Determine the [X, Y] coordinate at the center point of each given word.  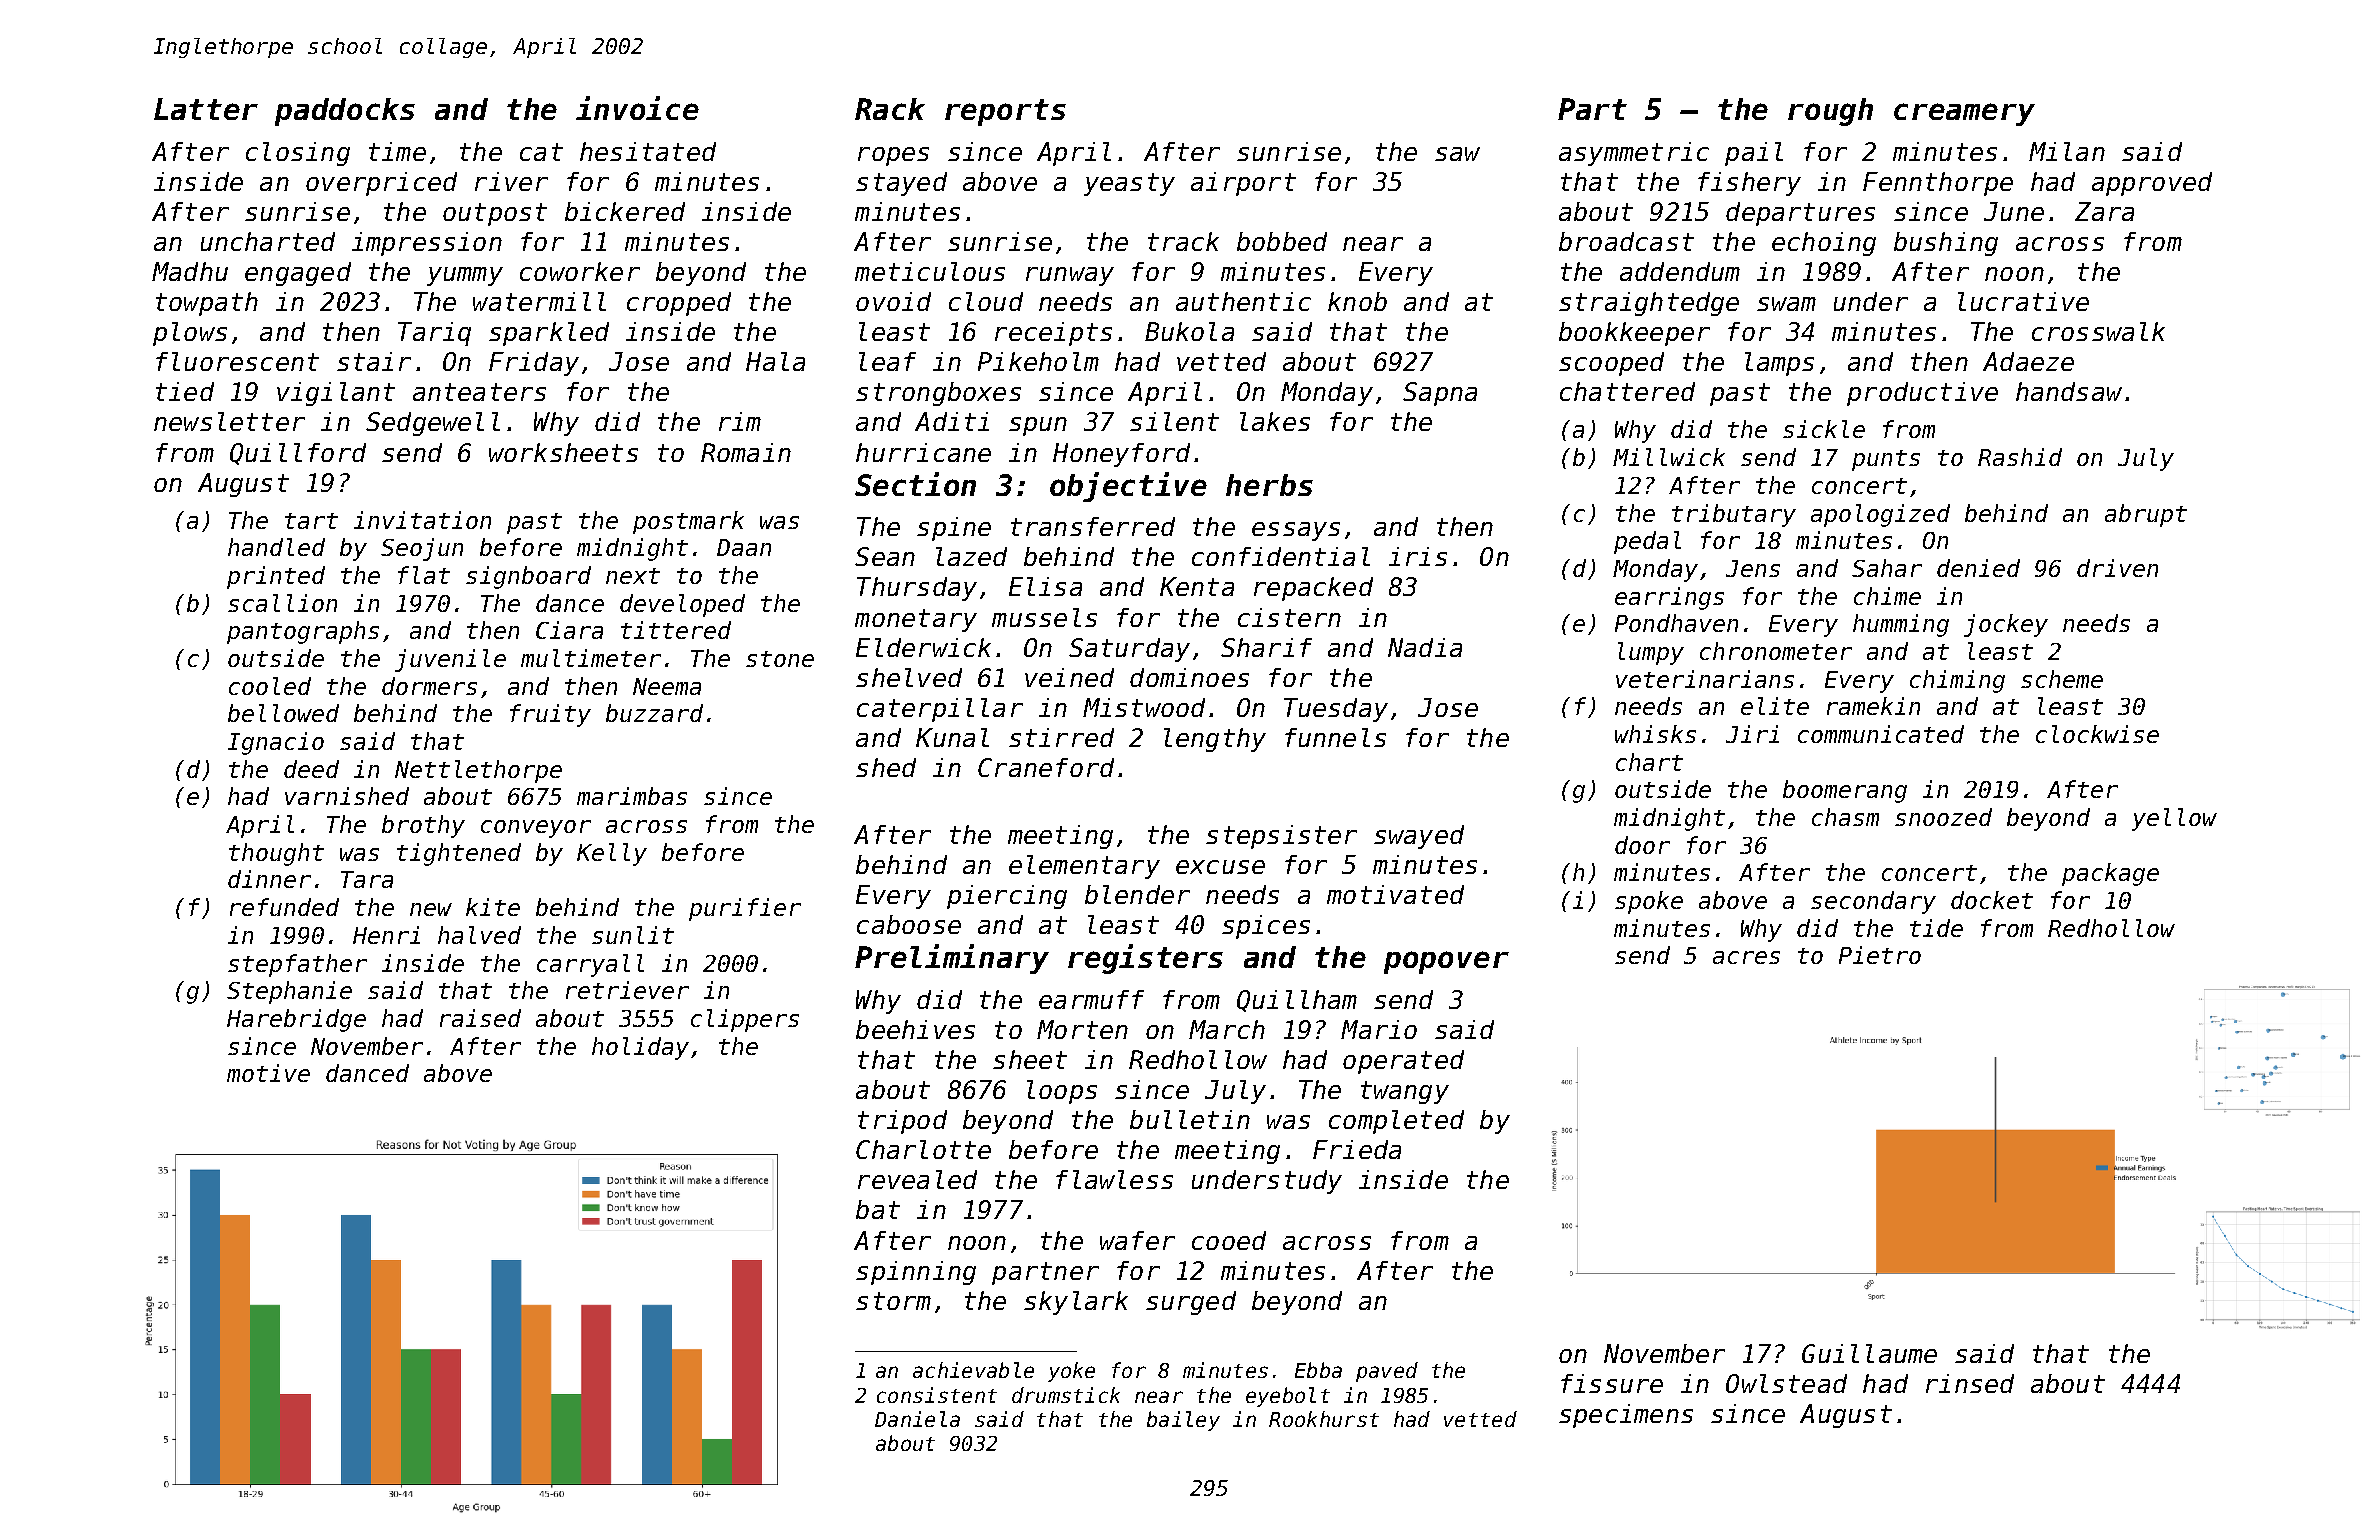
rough [1830, 112]
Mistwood [1144, 707]
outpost [495, 214]
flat [424, 575]
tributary [1734, 515]
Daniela [917, 1419]
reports [1005, 112]
